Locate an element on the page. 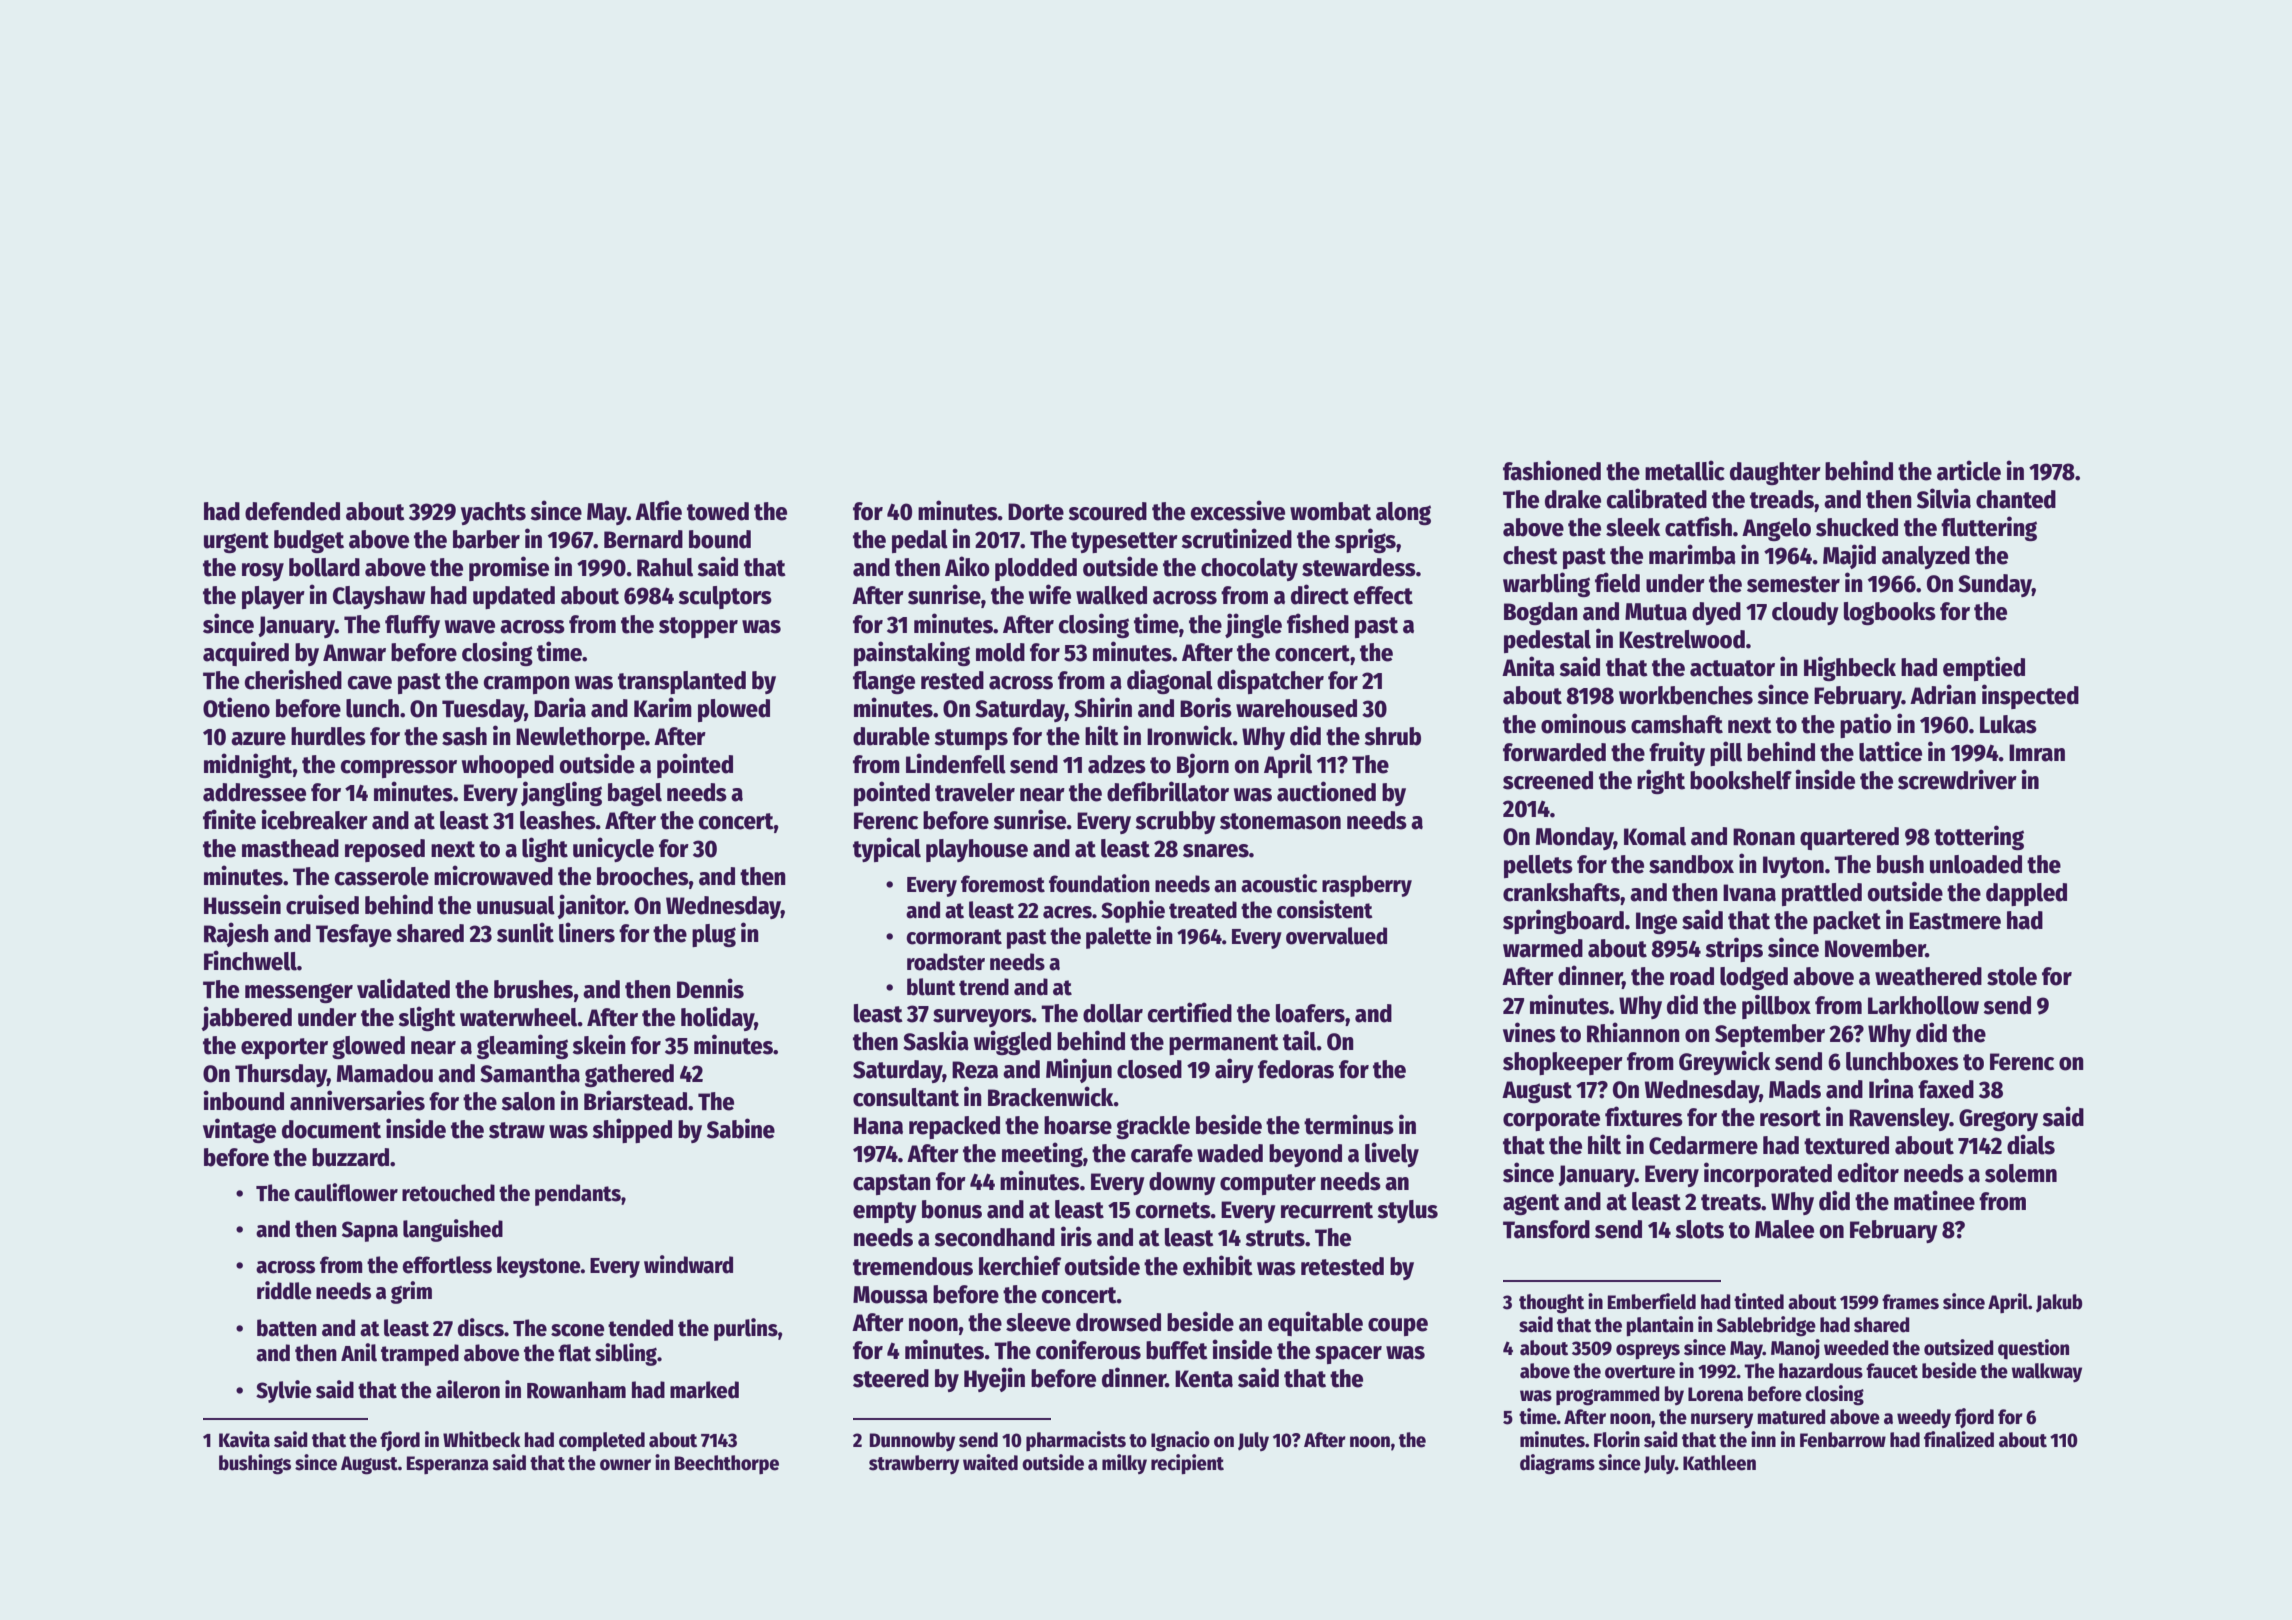 This document has width=2292, height=1620. faxed is located at coordinates (1946, 1089).
